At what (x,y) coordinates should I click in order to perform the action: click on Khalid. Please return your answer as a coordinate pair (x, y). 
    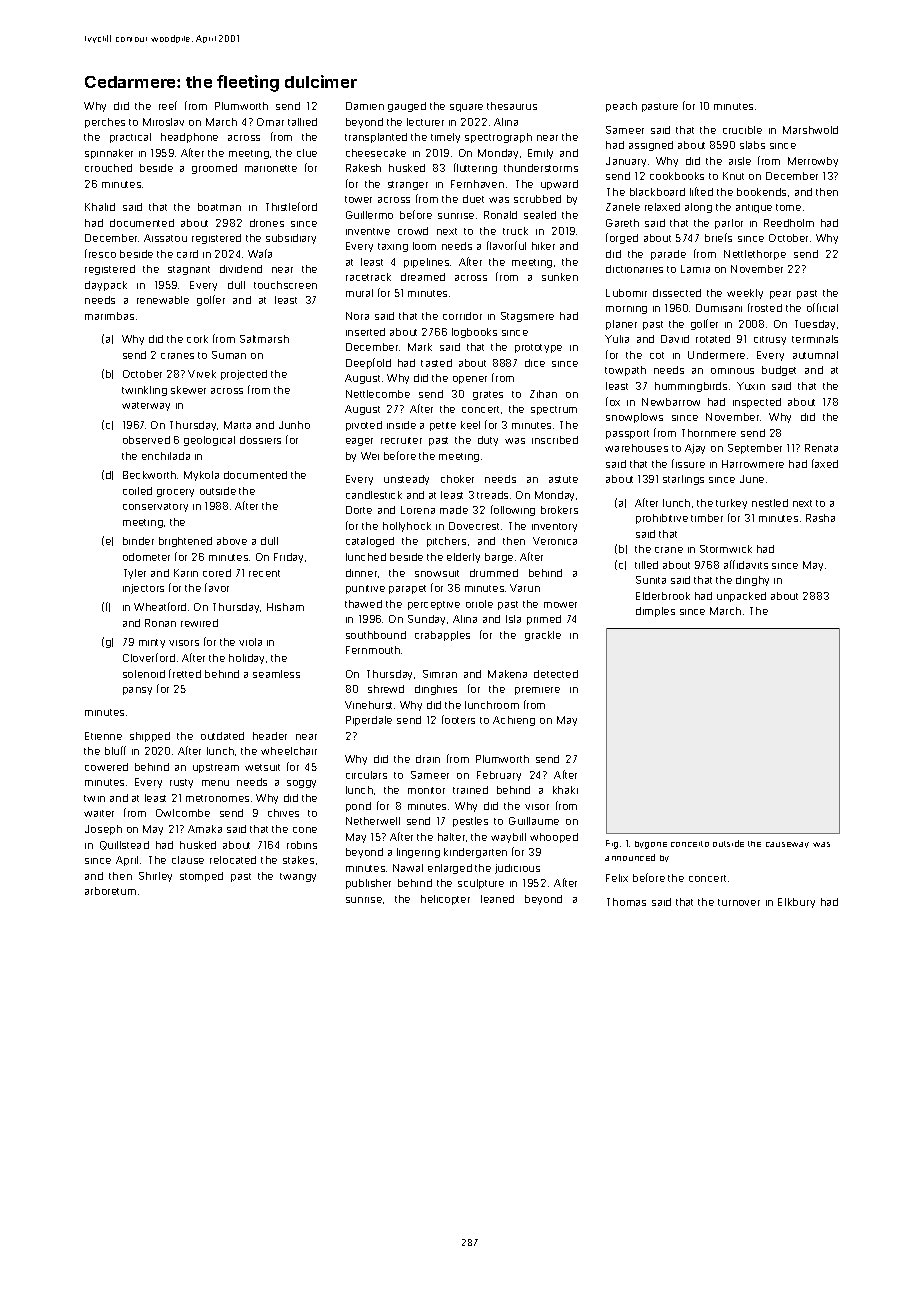
    Looking at the image, I should click on (100, 207).
